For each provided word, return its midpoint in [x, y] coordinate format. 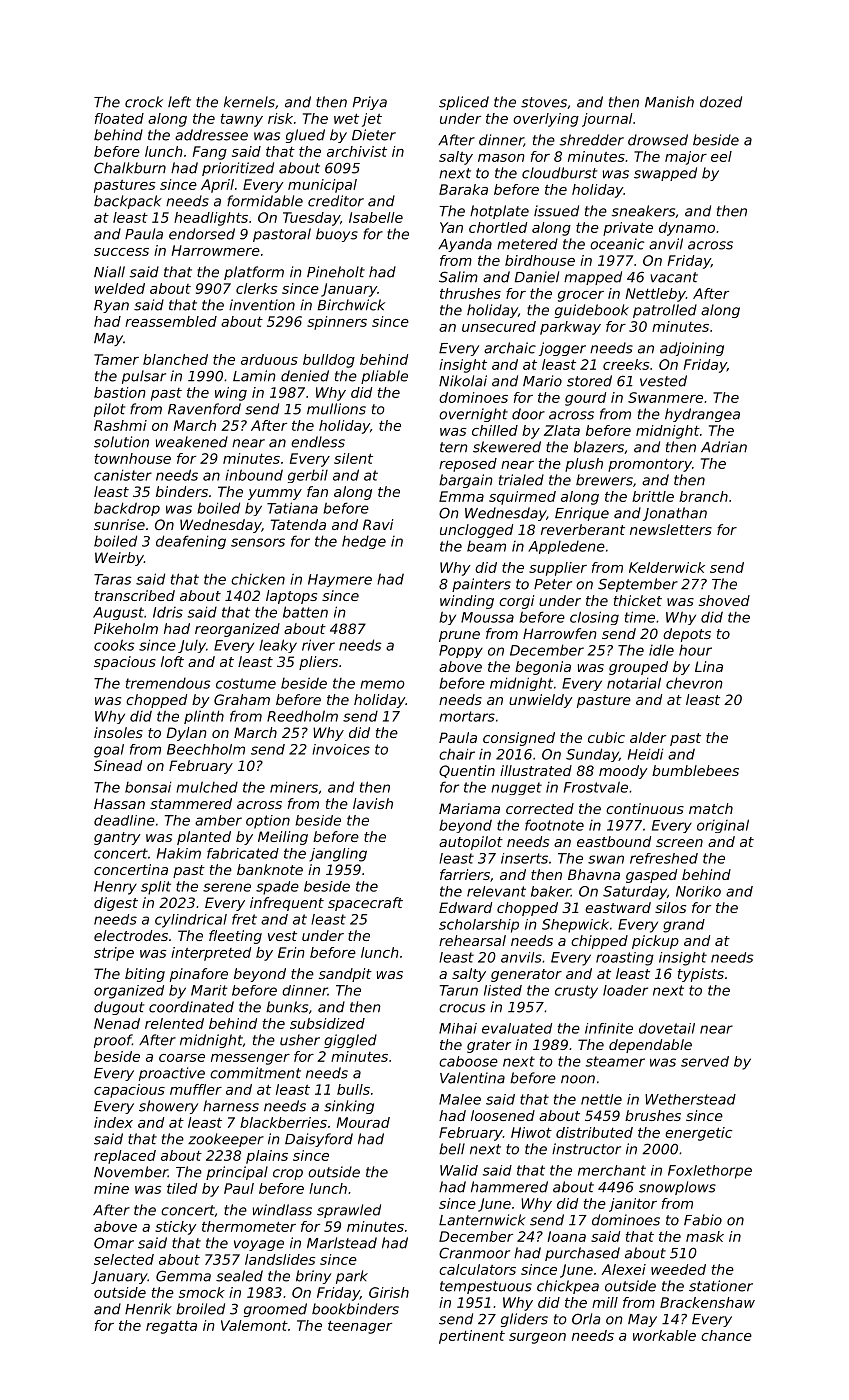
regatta [171, 1327]
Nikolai [463, 381]
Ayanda [465, 245]
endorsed [202, 234]
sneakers [643, 211]
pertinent [472, 1337]
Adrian [724, 447]
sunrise [119, 524]
